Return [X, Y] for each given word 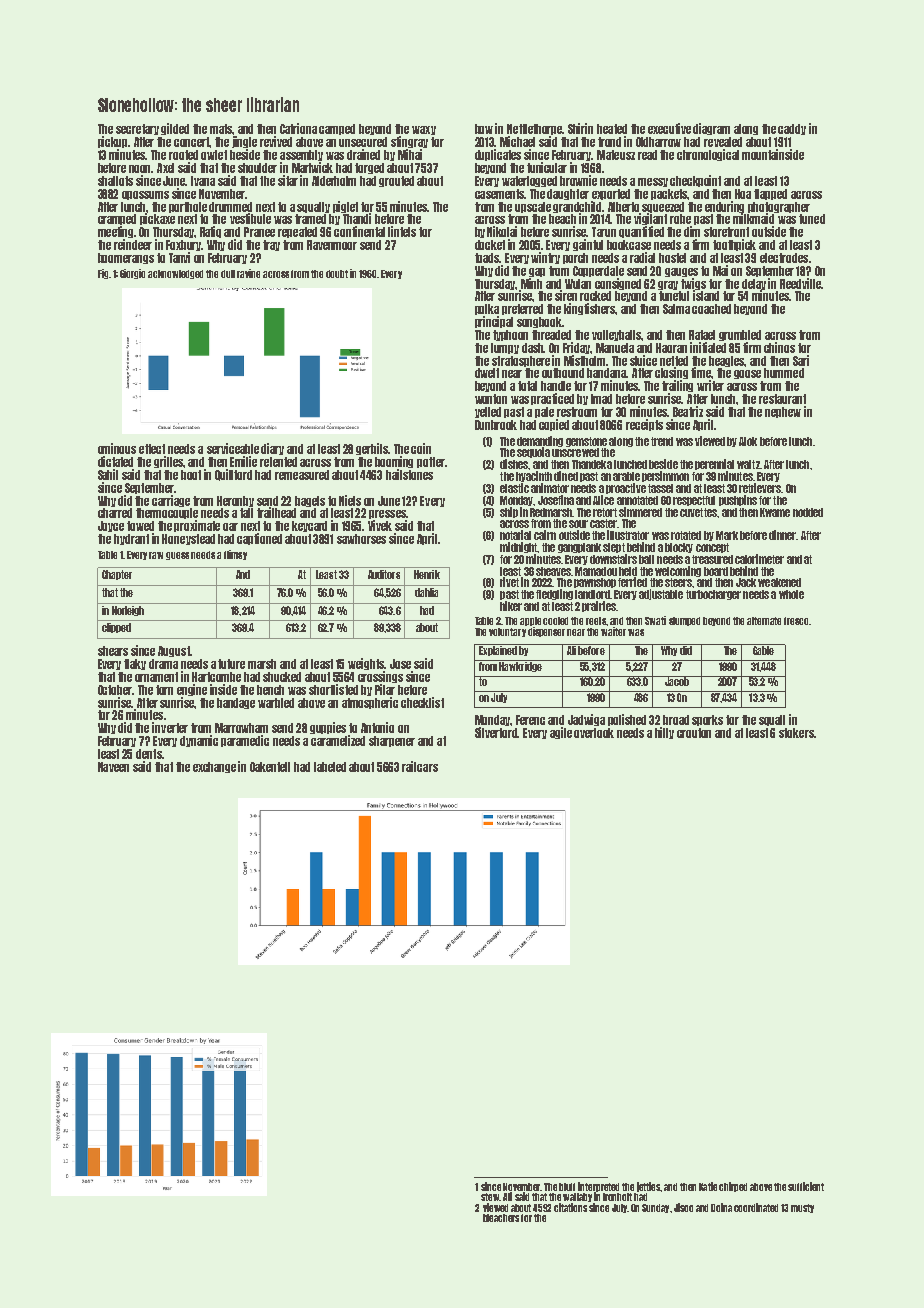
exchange [214, 767]
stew [490, 1197]
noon [140, 169]
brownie [578, 180]
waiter [613, 631]
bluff [567, 1187]
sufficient [806, 1186]
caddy [792, 129]
